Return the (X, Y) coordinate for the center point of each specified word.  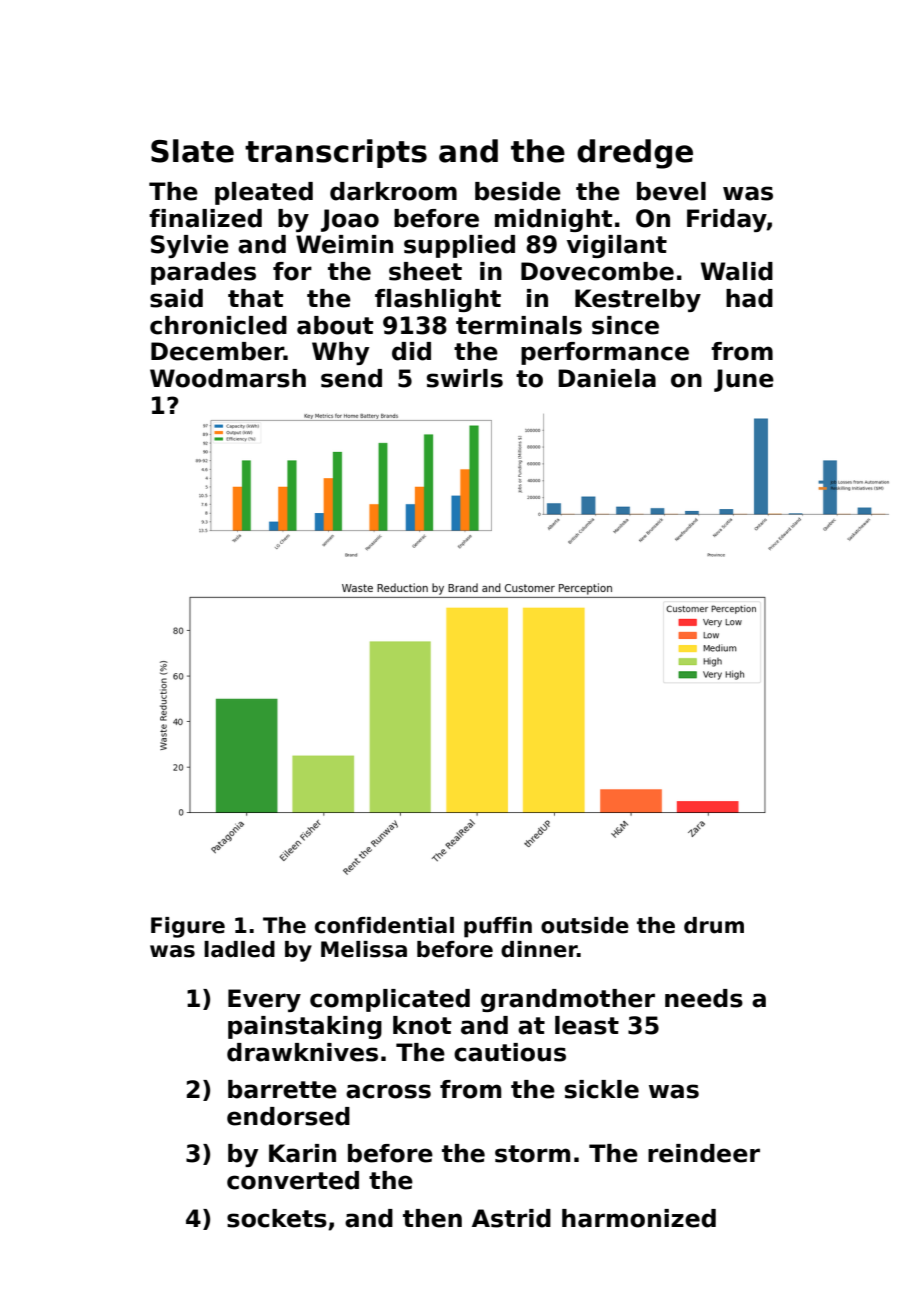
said (176, 298)
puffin (498, 927)
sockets (277, 1218)
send (351, 378)
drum (714, 925)
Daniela (607, 378)
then (432, 1218)
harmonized (639, 1218)
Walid (737, 271)
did (411, 351)
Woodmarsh (228, 378)
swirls (465, 378)
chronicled (218, 325)
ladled (239, 949)
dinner (539, 949)
